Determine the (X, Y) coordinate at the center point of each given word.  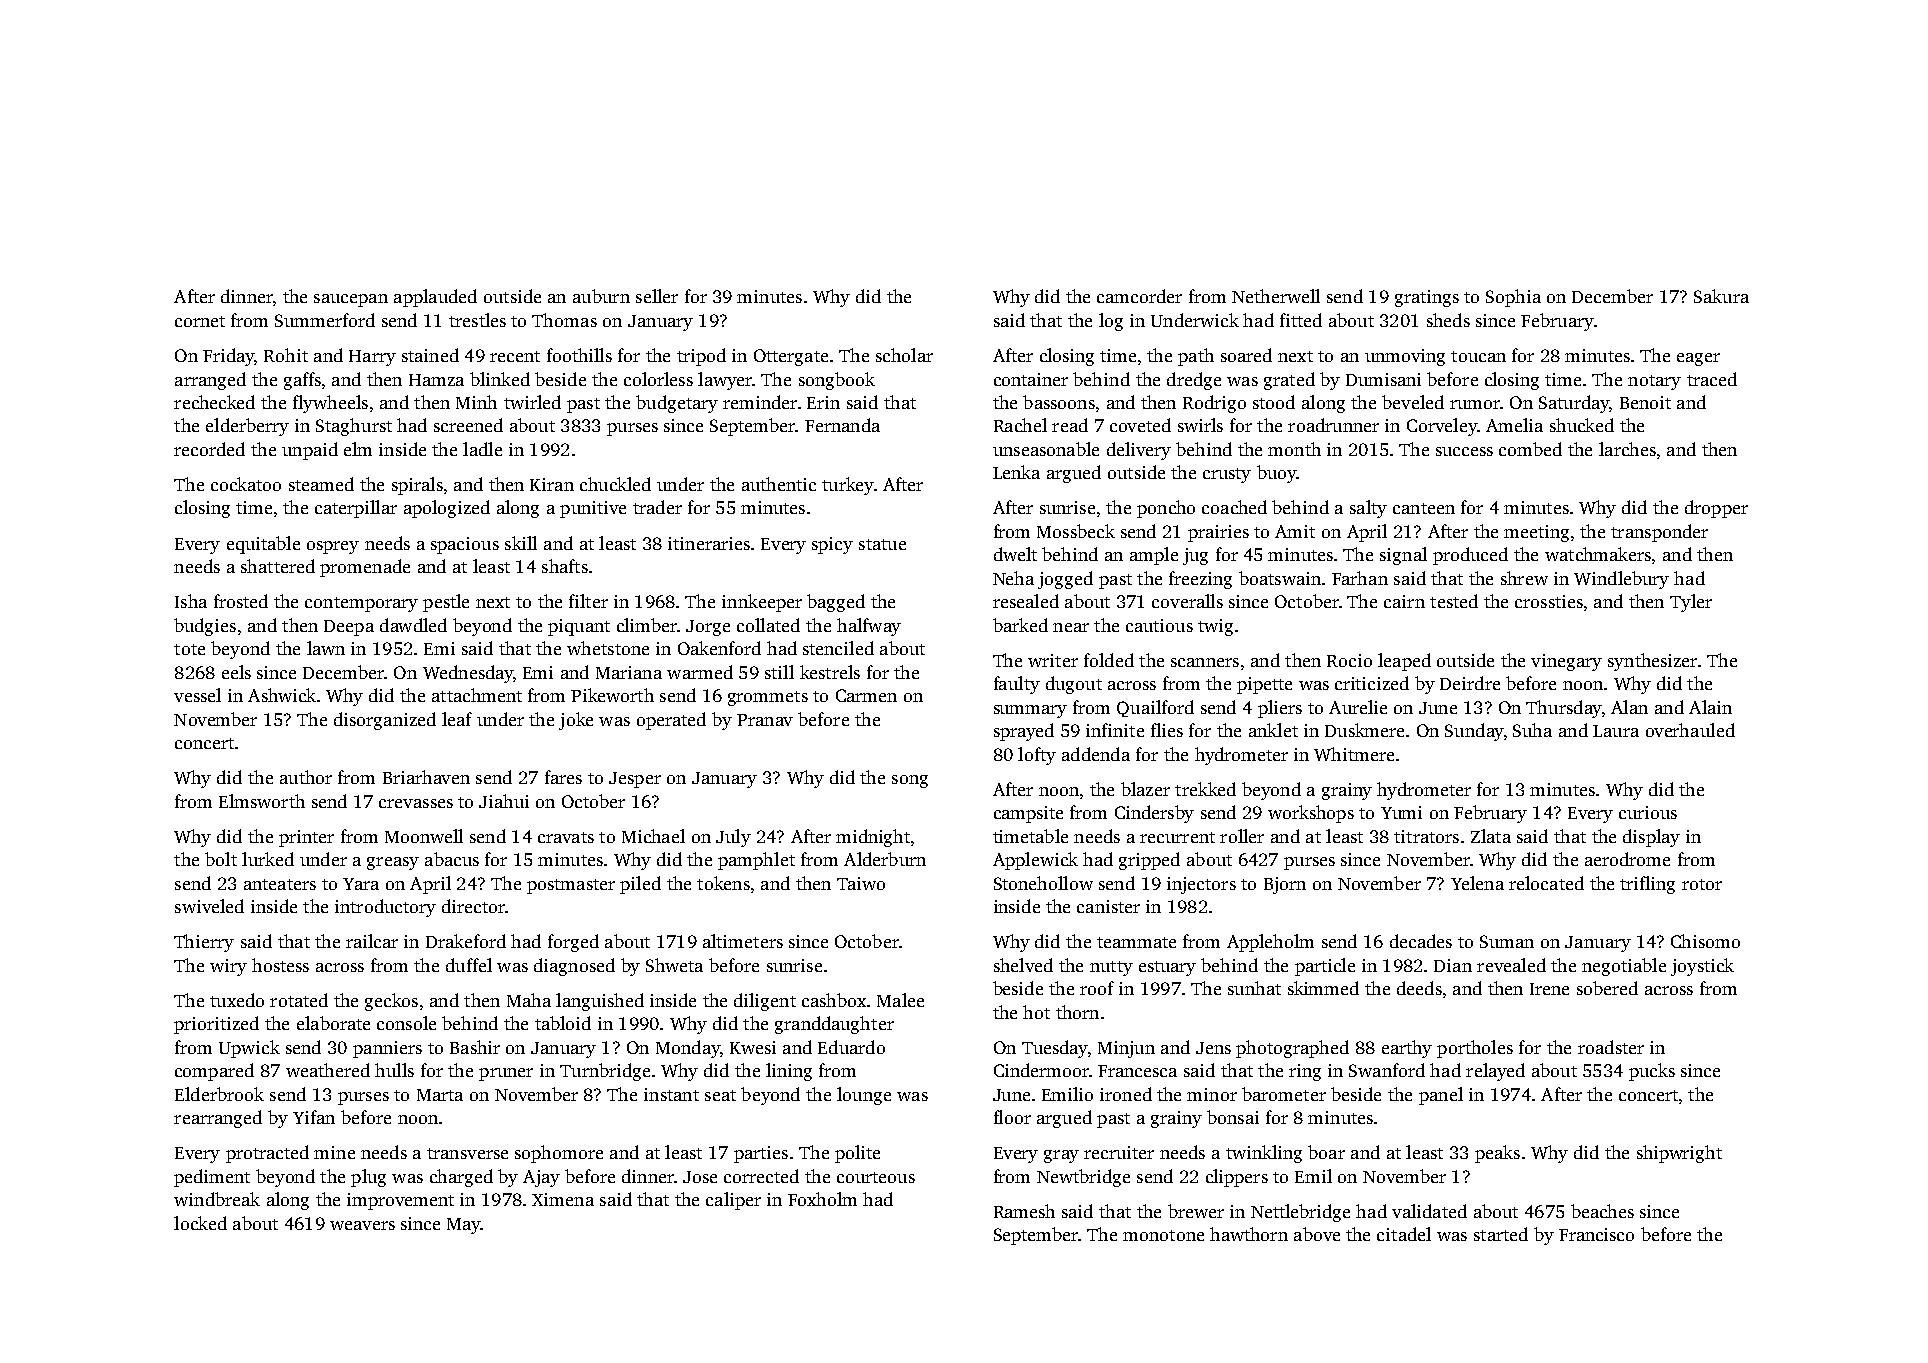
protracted (267, 1154)
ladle (482, 449)
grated (1289, 381)
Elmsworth (262, 801)
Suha (1532, 730)
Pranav (765, 720)
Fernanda (842, 425)
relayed (1495, 1072)
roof (1097, 988)
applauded (435, 298)
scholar (904, 355)
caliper (733, 1201)
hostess (280, 965)
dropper (1716, 509)
